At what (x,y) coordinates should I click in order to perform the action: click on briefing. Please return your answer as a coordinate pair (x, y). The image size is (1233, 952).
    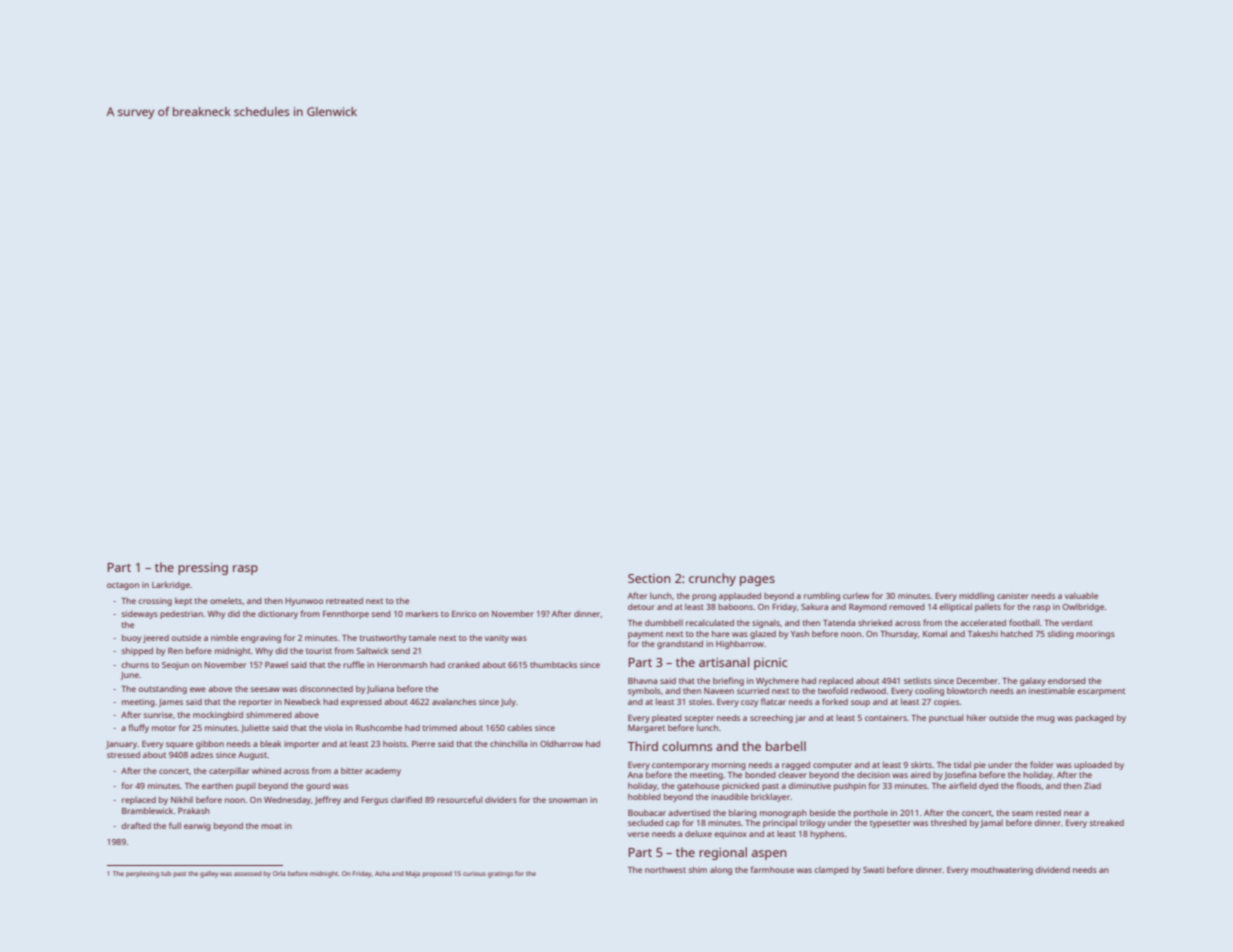
    Looking at the image, I should click on (728, 681).
